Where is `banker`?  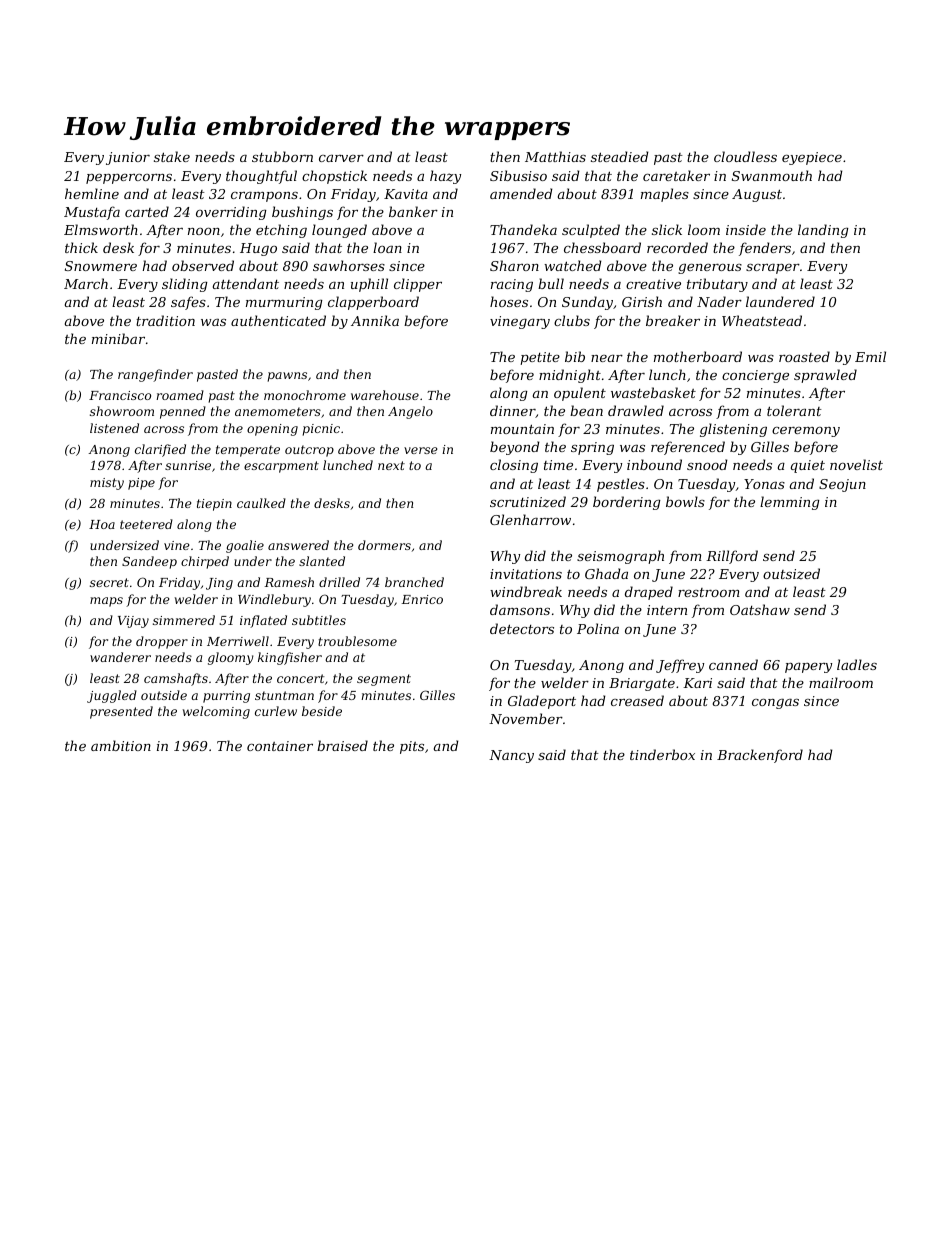
banker is located at coordinates (413, 211).
